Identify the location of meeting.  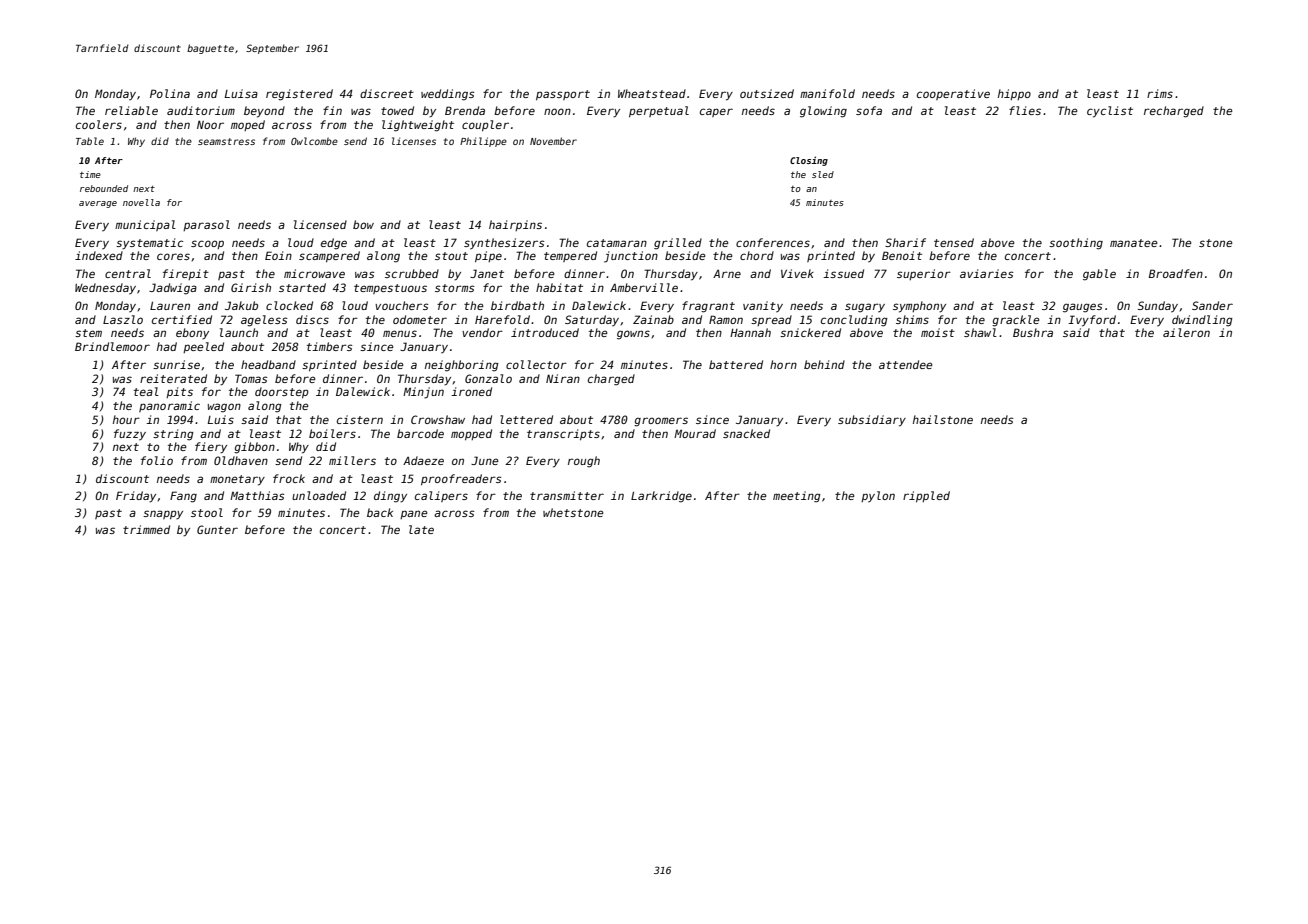
(797, 497).
